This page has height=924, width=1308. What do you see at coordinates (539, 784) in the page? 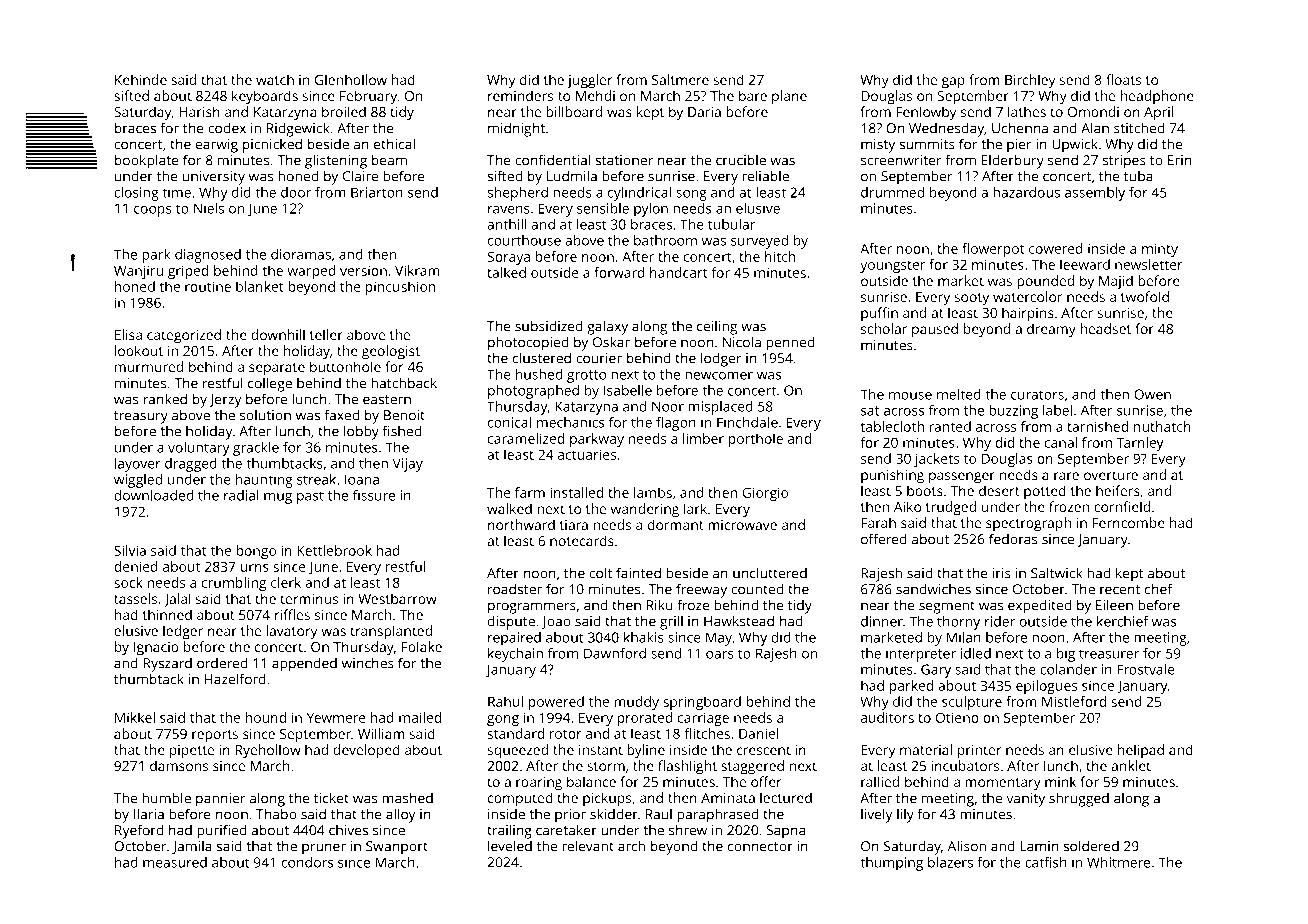
I see `roaring` at bounding box center [539, 784].
